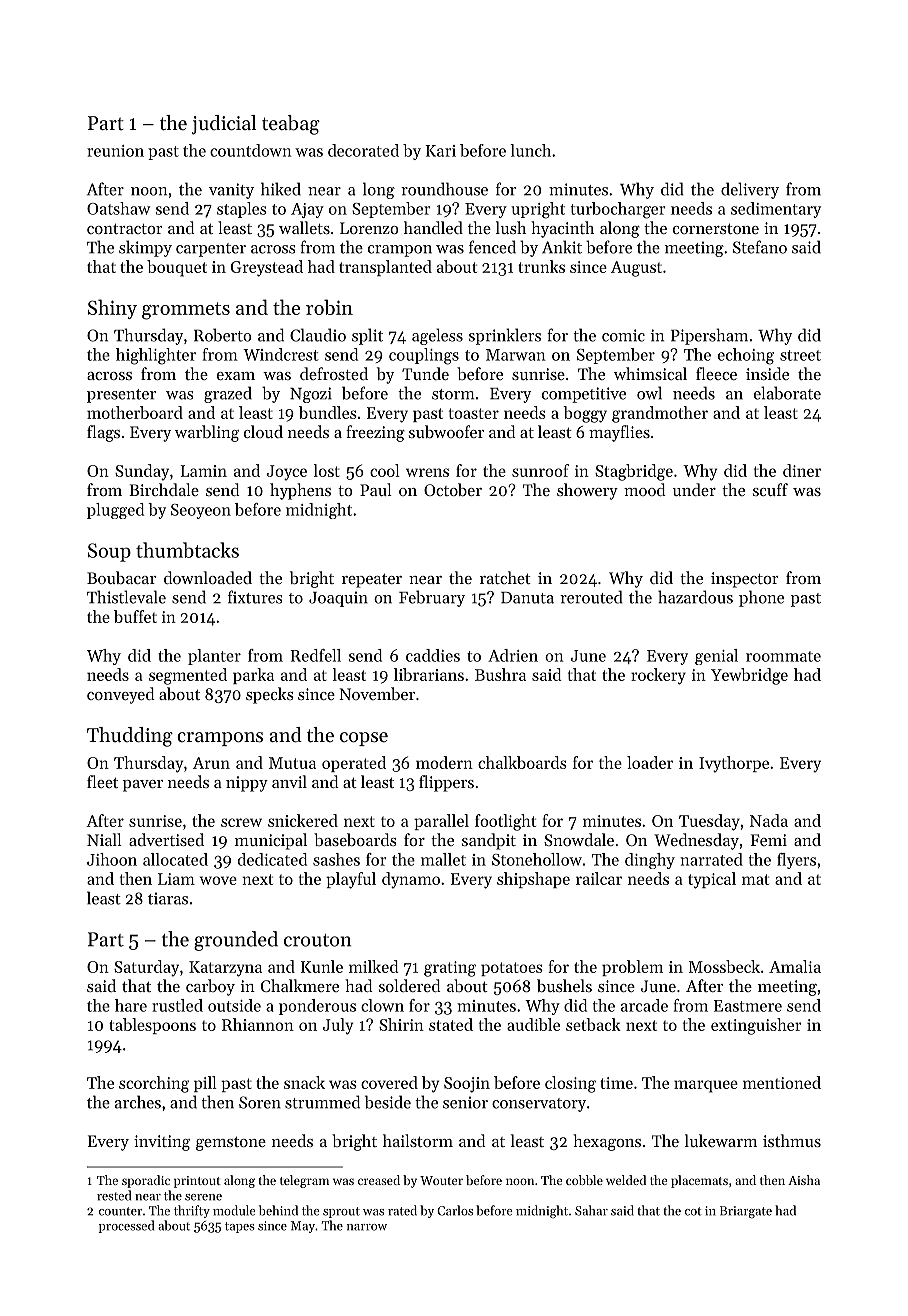 The height and width of the image is (1316, 908). What do you see at coordinates (251, 150) in the image?
I see `countdown` at bounding box center [251, 150].
